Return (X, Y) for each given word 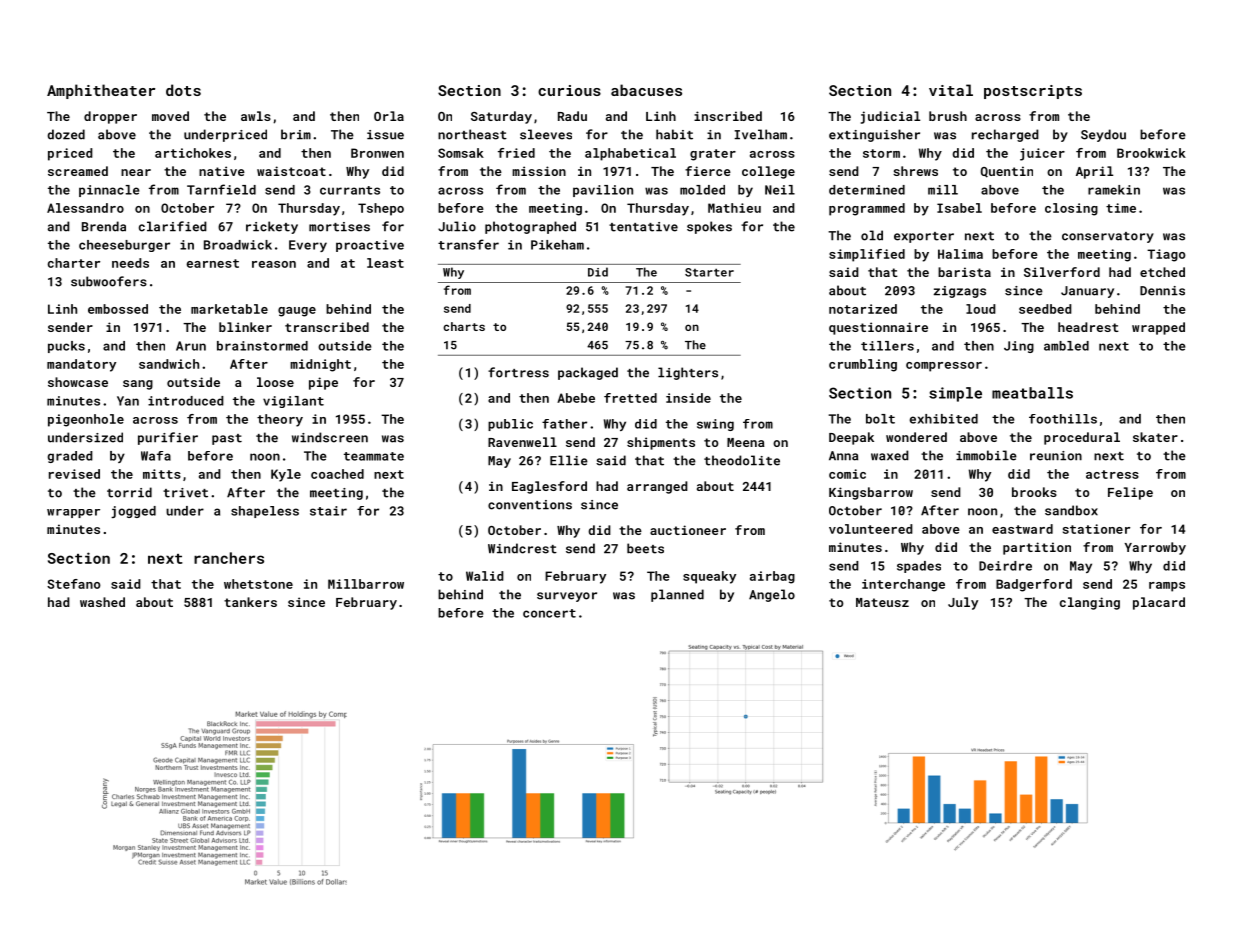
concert (549, 613)
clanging (1090, 603)
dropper (110, 117)
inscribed (728, 116)
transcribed (327, 327)
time (1121, 208)
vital (951, 90)
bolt (880, 419)
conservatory (1108, 237)
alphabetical (630, 154)
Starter (709, 272)
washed (102, 602)
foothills (1063, 419)
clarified (173, 226)
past (227, 439)
